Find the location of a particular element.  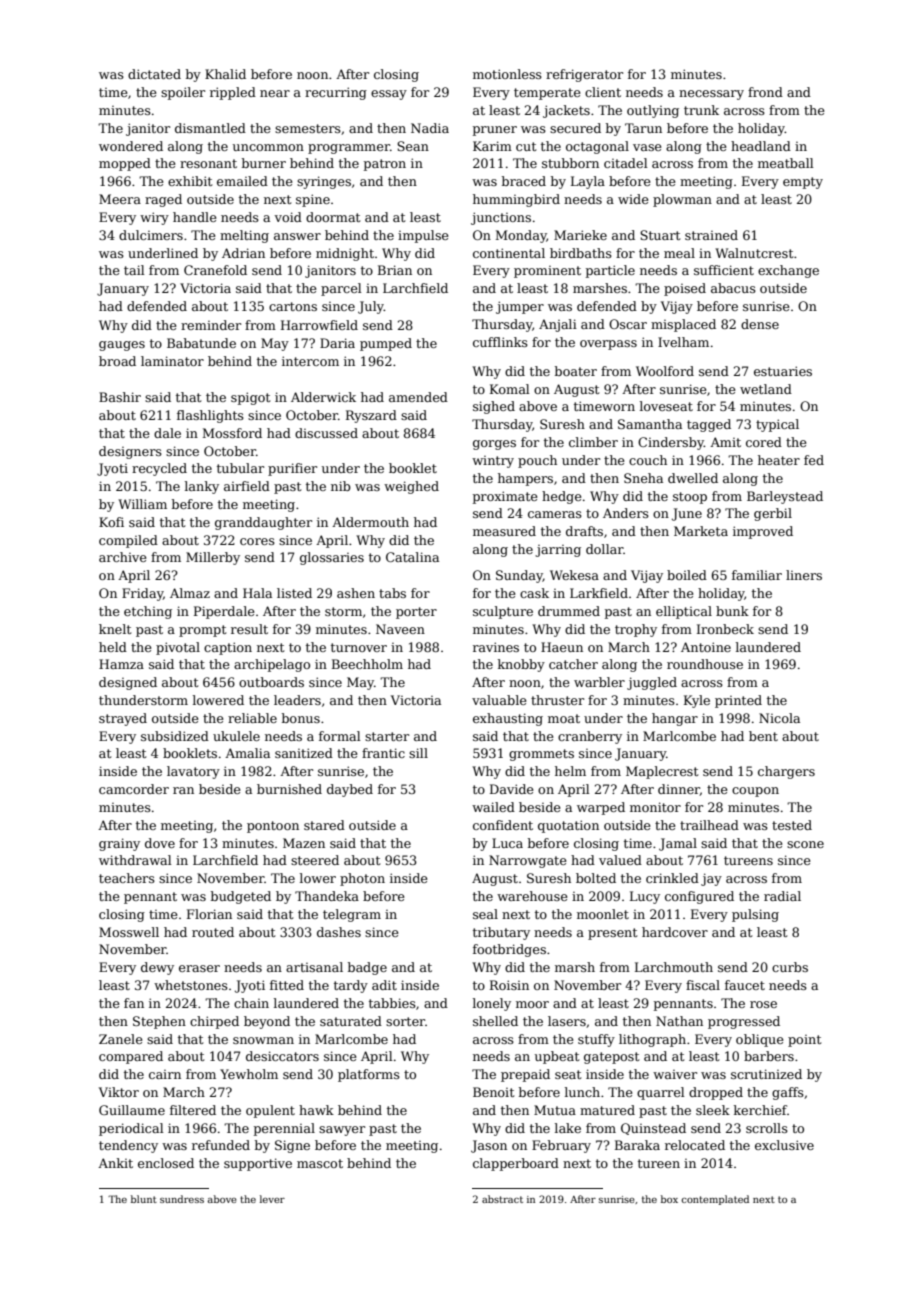

desiccators is located at coordinates (282, 1056).
